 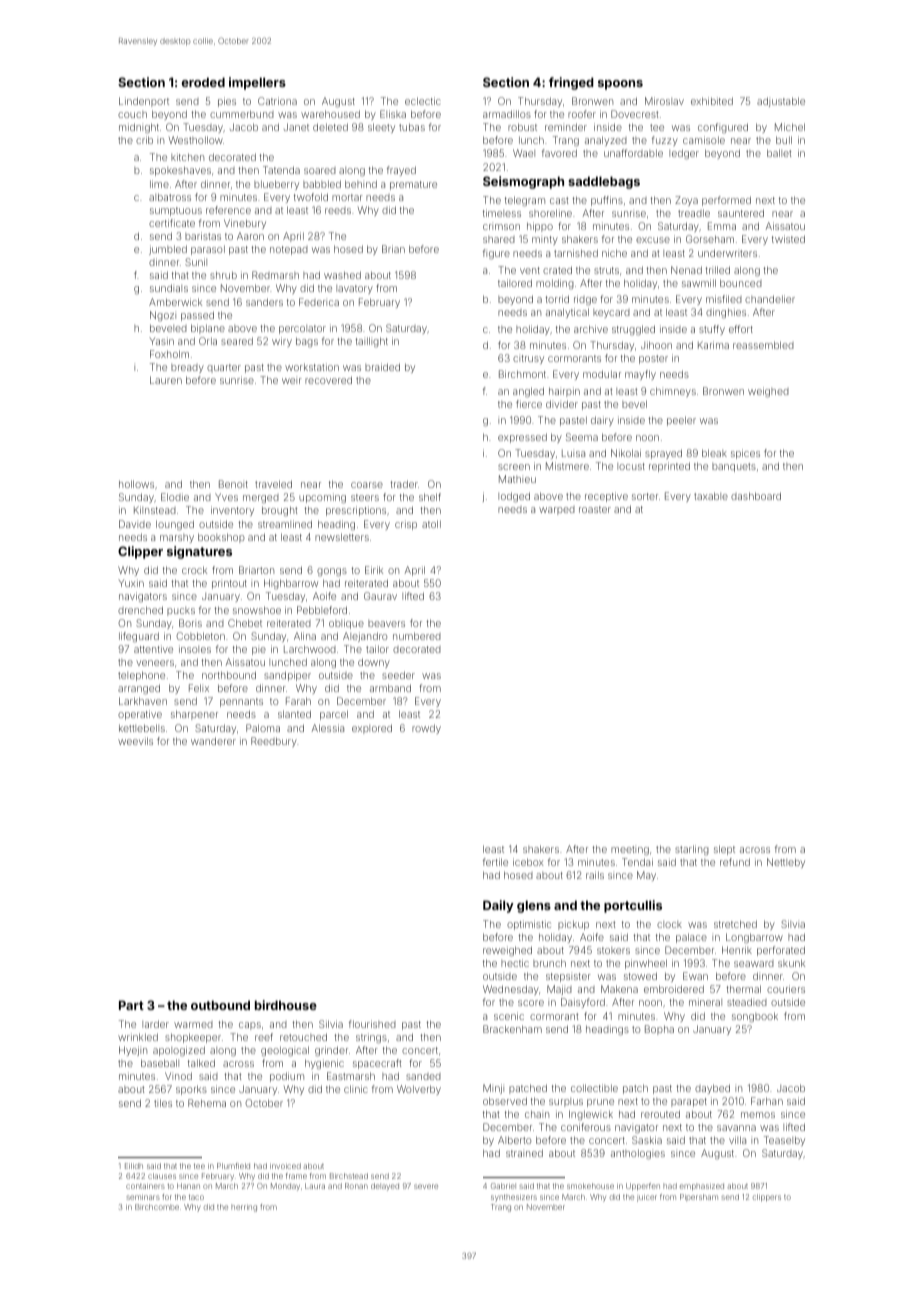 What do you see at coordinates (413, 185) in the document?
I see `premature` at bounding box center [413, 185].
